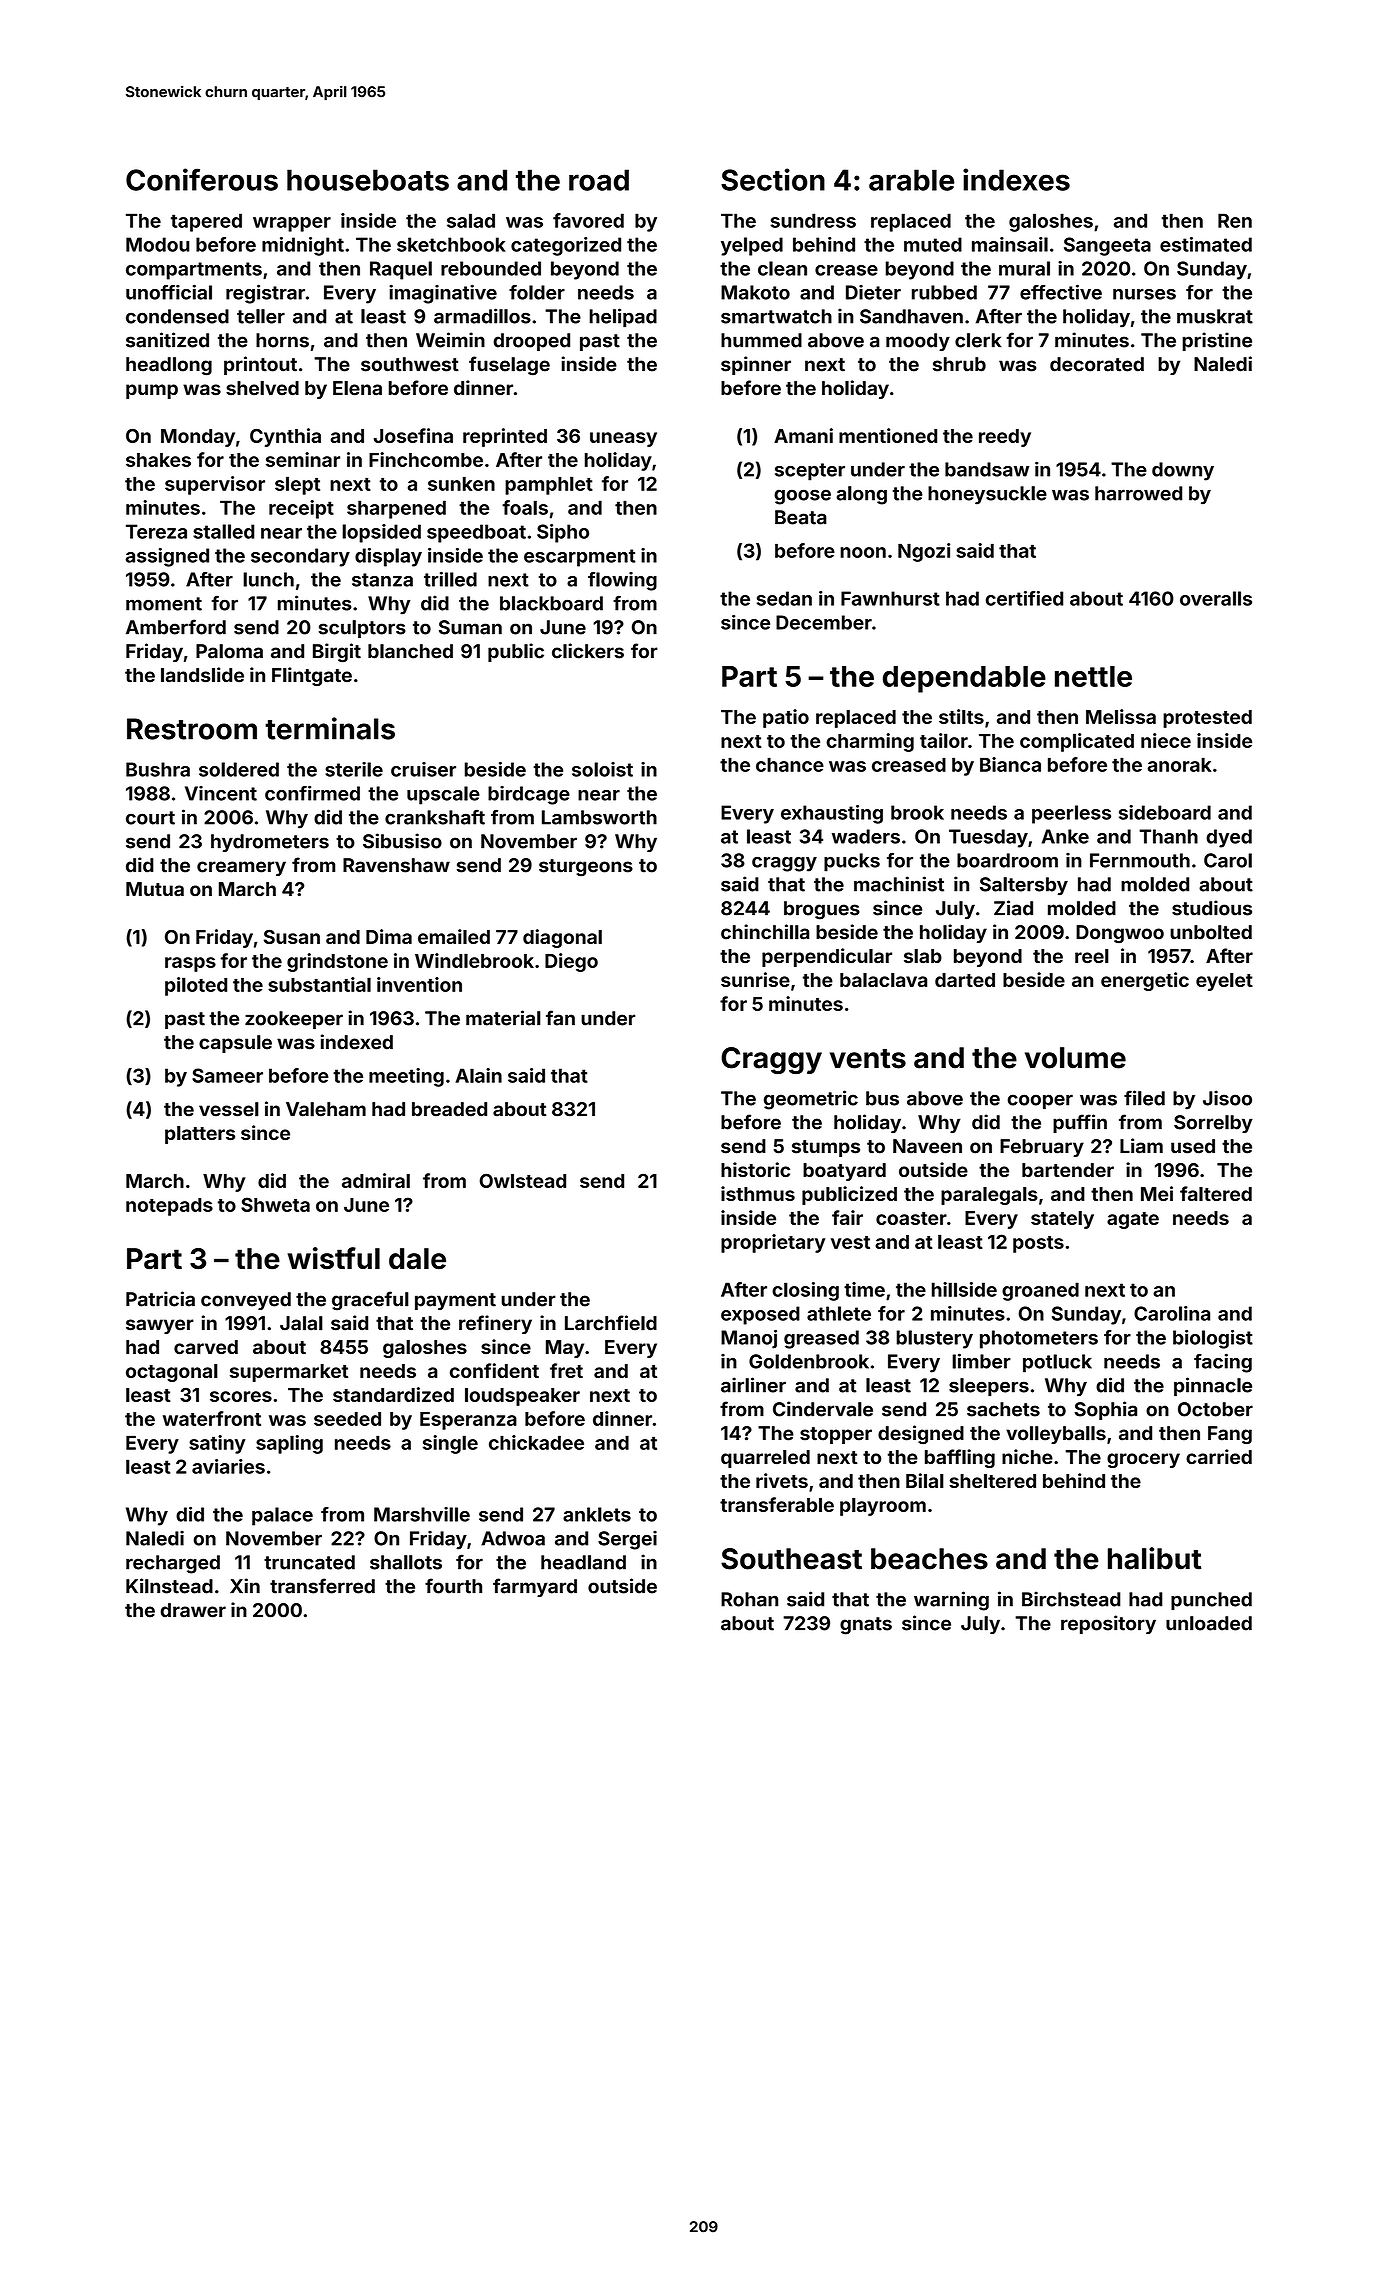  What do you see at coordinates (289, 1444) in the image?
I see `sapling` at bounding box center [289, 1444].
